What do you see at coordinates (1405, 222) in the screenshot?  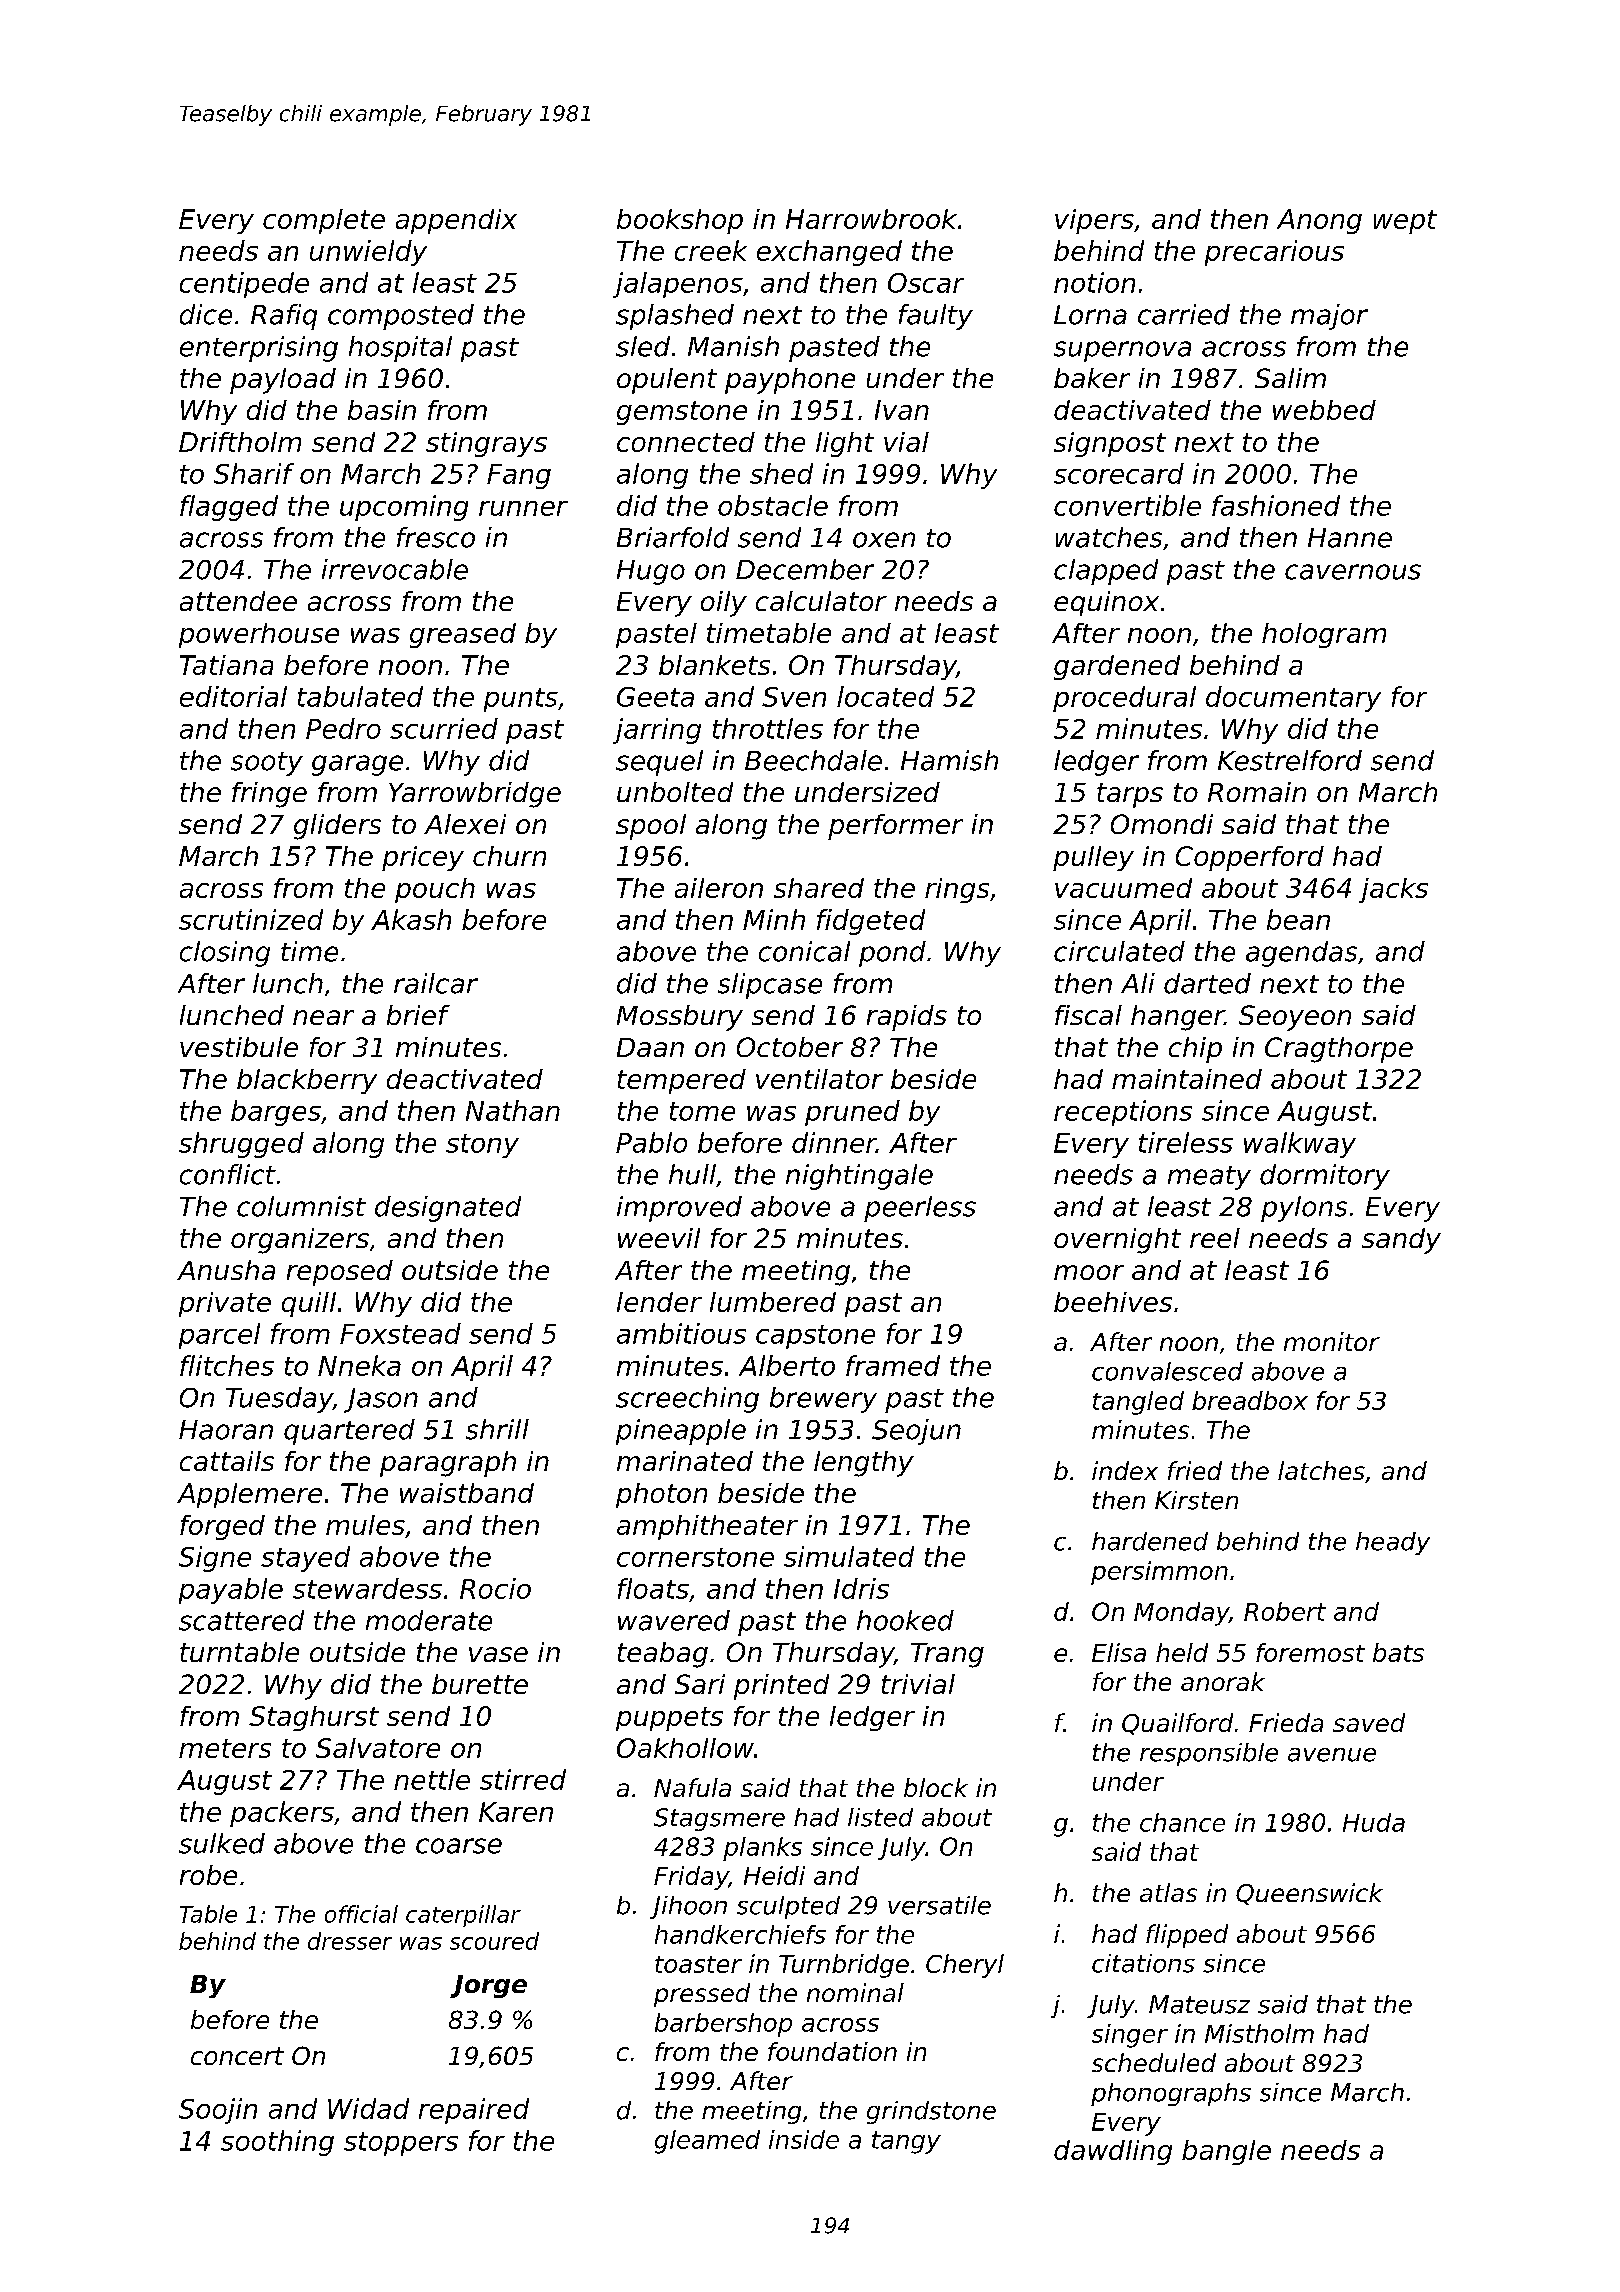 I see `wept` at bounding box center [1405, 222].
